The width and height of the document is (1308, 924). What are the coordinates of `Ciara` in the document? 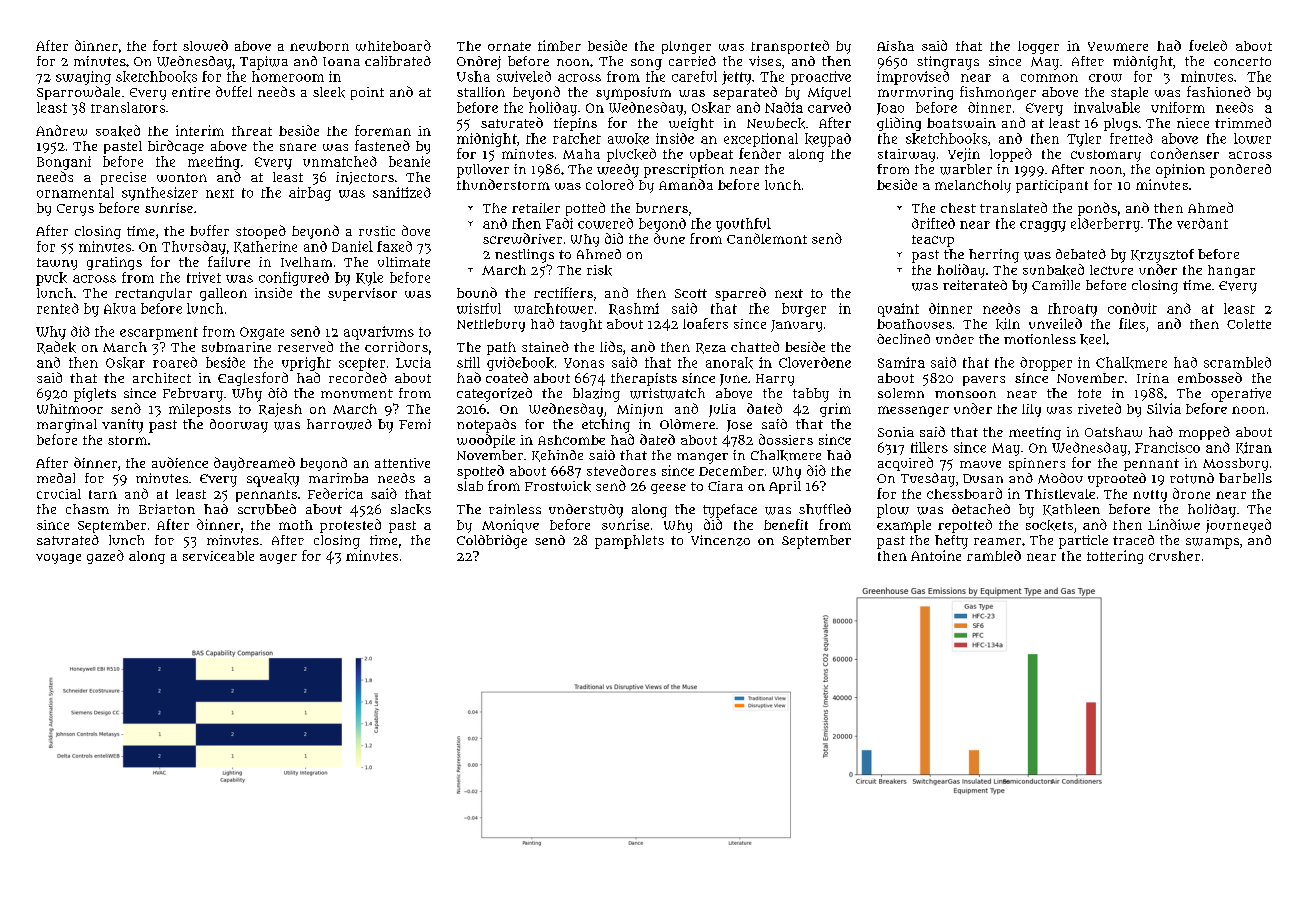 It's located at (725, 486).
